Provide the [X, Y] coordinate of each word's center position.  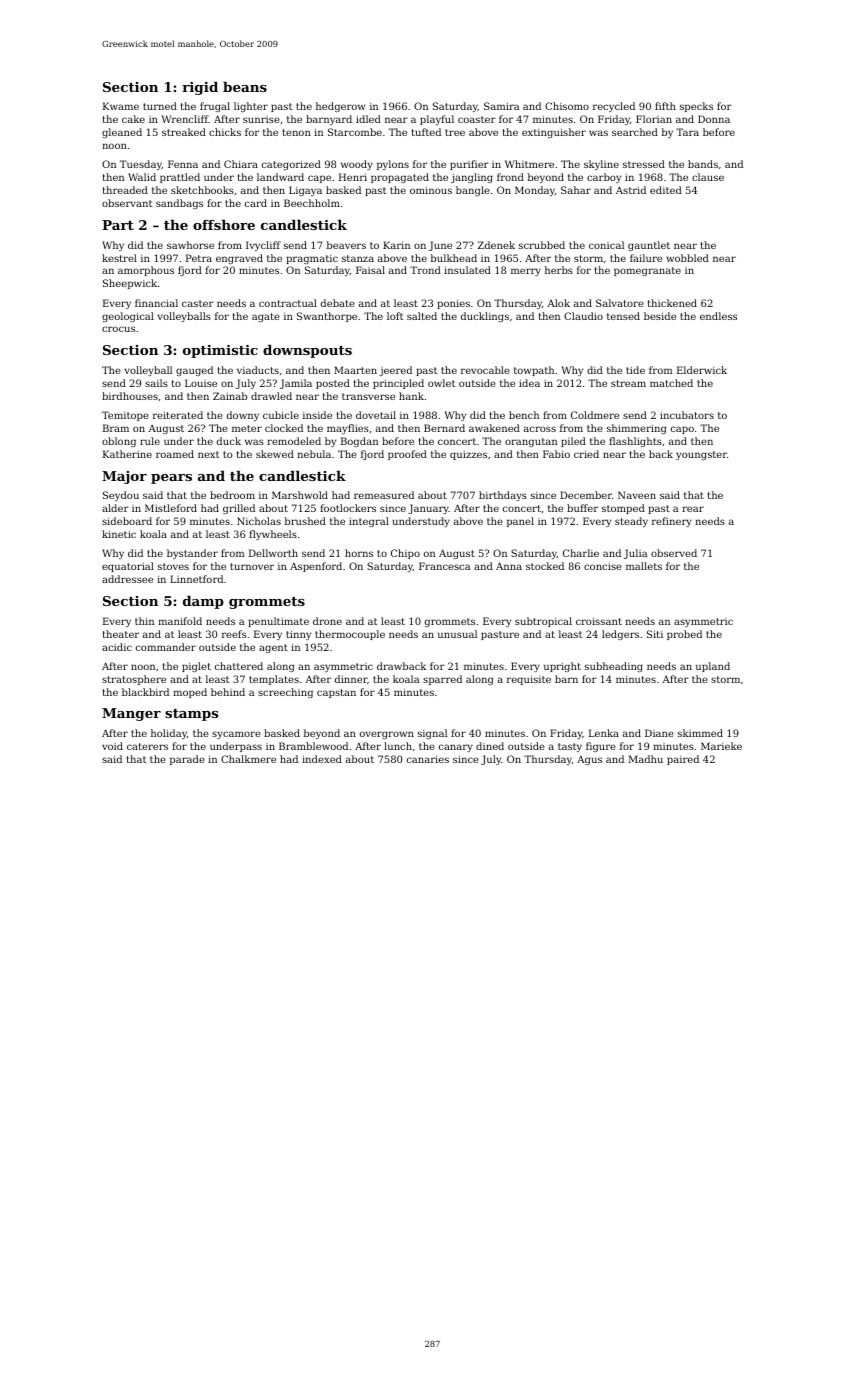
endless [718, 316]
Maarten [355, 370]
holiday [169, 734]
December [586, 495]
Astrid [631, 190]
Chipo [405, 554]
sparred [442, 680]
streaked [184, 132]
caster [198, 303]
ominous [431, 190]
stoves [173, 566]
